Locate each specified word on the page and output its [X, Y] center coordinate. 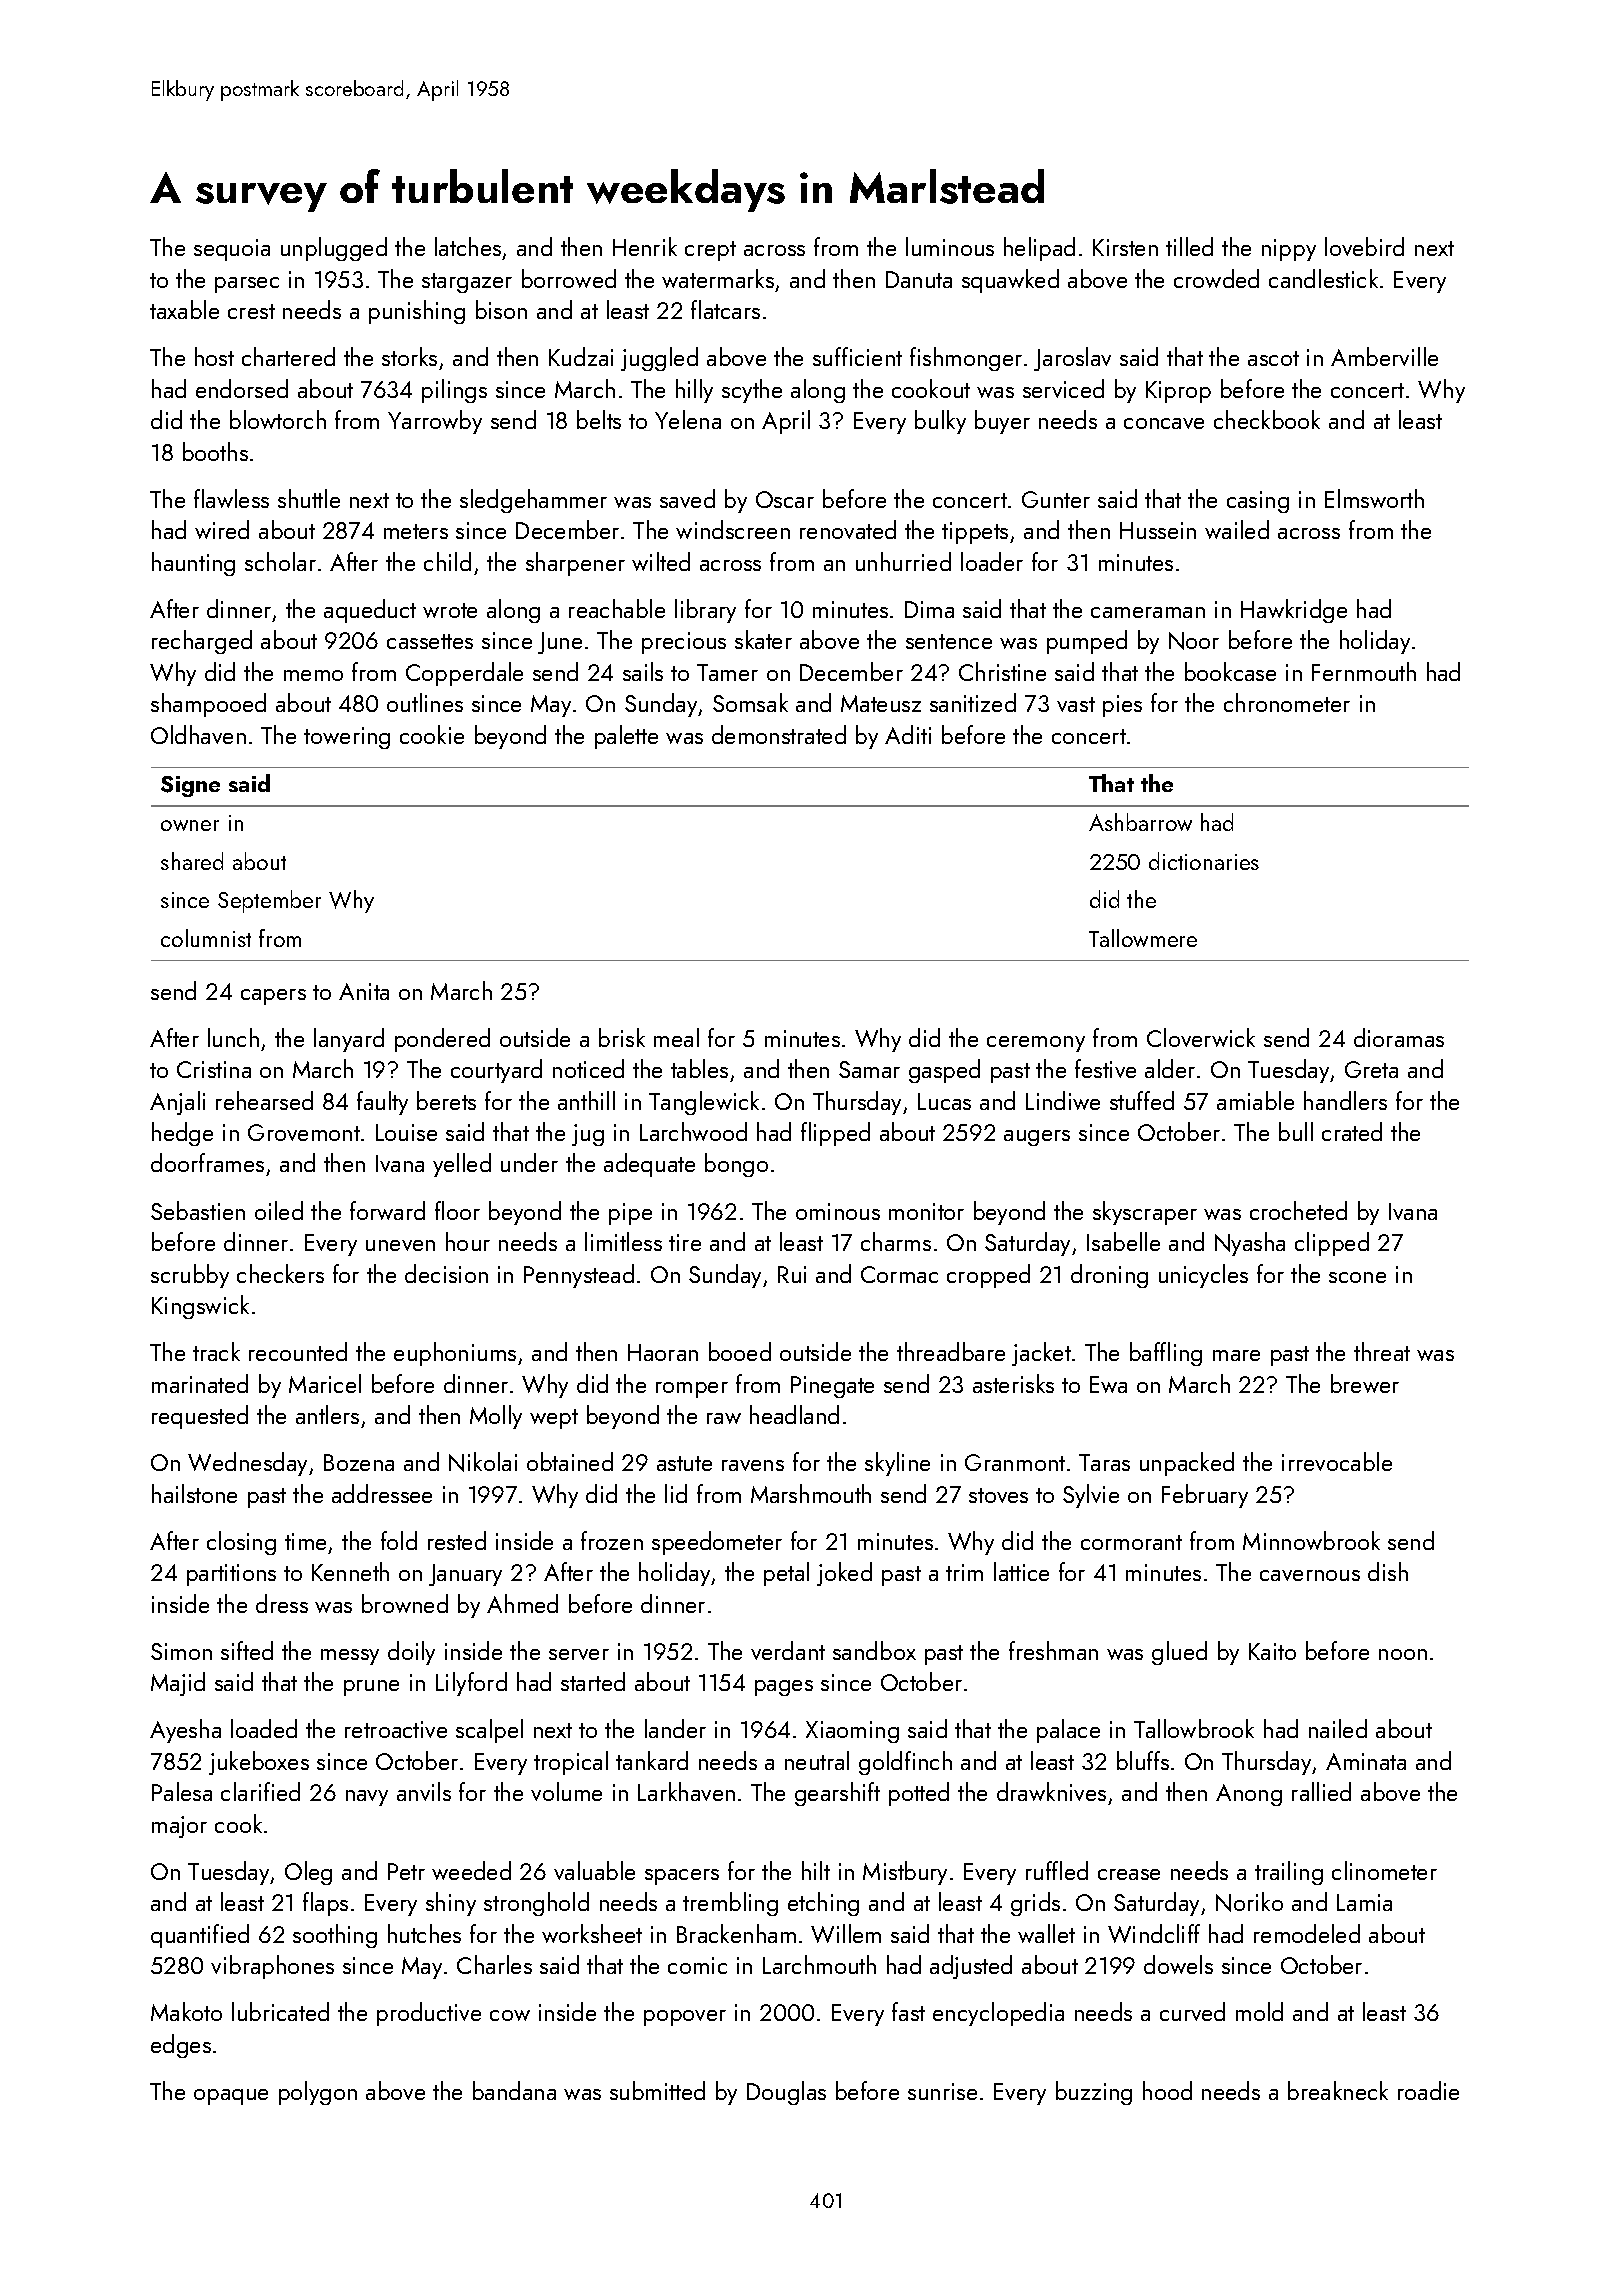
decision [446, 1273]
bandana [514, 2090]
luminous [950, 246]
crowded [1216, 278]
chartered [288, 356]
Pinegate [832, 1387]
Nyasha [1250, 1244]
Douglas [786, 2093]
